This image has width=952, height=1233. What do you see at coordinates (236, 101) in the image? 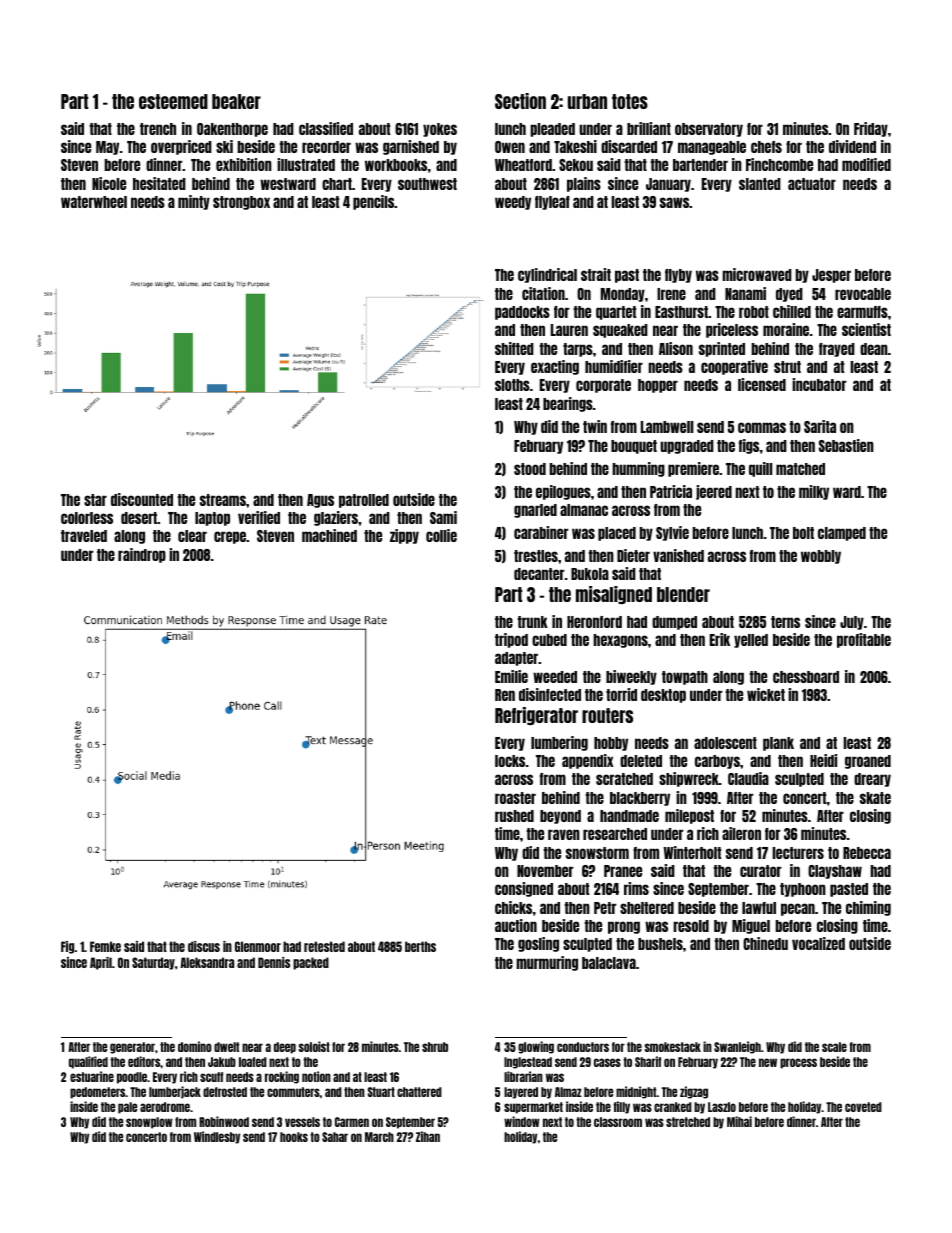
I see `beaker` at bounding box center [236, 101].
